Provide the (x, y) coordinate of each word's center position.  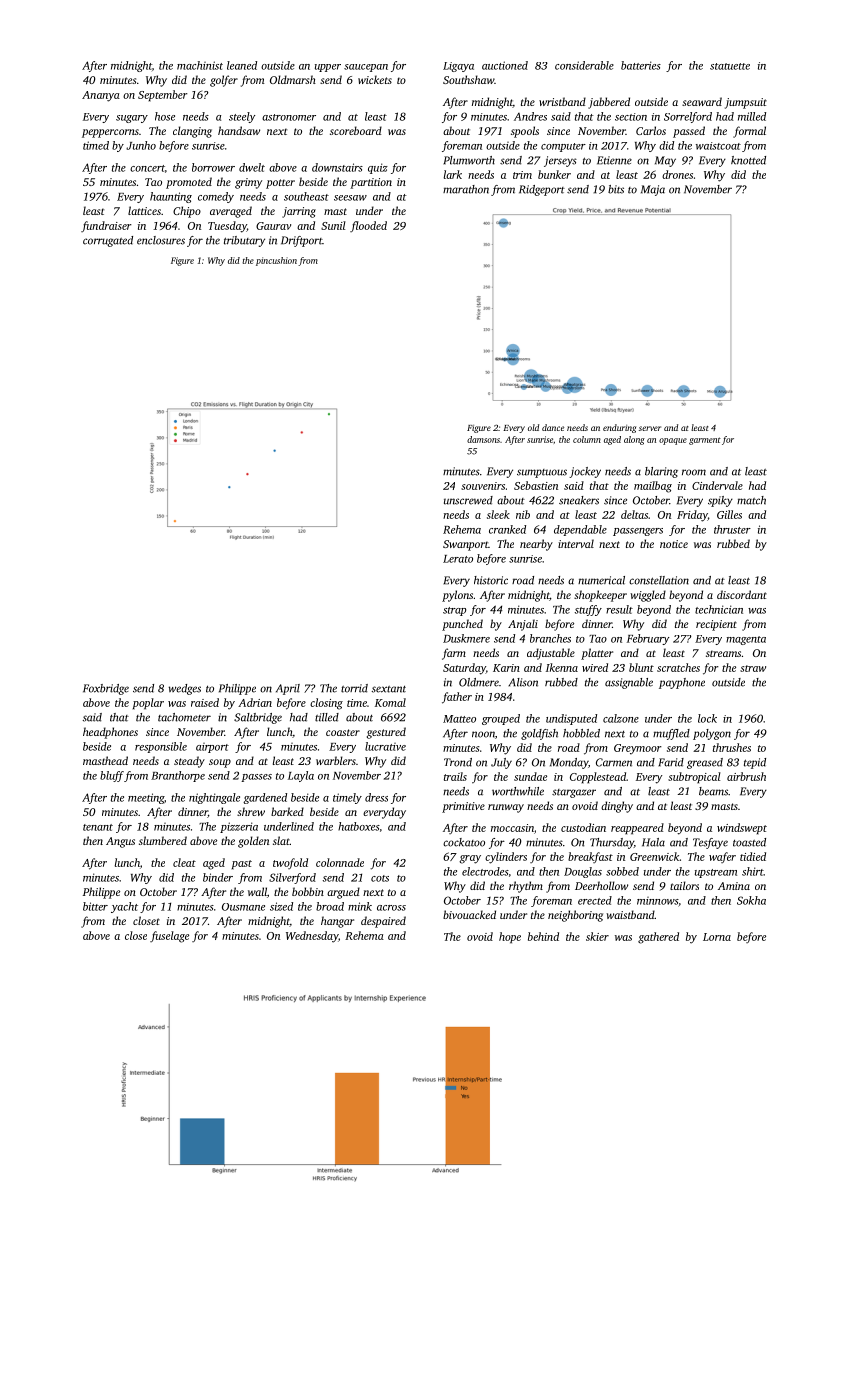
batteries (641, 65)
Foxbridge (106, 689)
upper (328, 68)
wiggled (648, 596)
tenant (98, 827)
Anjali (523, 625)
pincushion (276, 261)
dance (553, 427)
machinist (200, 65)
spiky (720, 501)
